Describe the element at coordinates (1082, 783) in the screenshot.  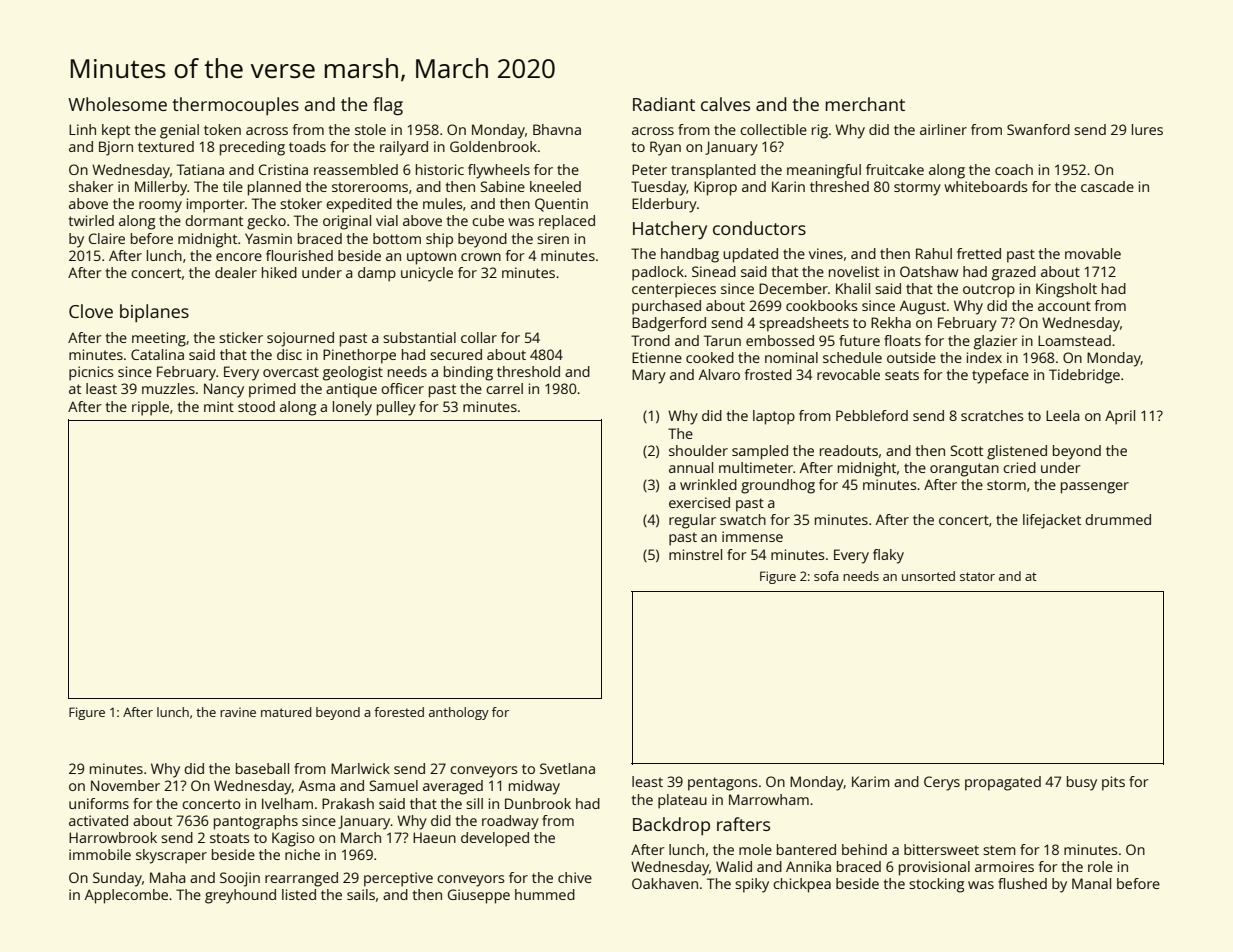
I see `busy` at that location.
